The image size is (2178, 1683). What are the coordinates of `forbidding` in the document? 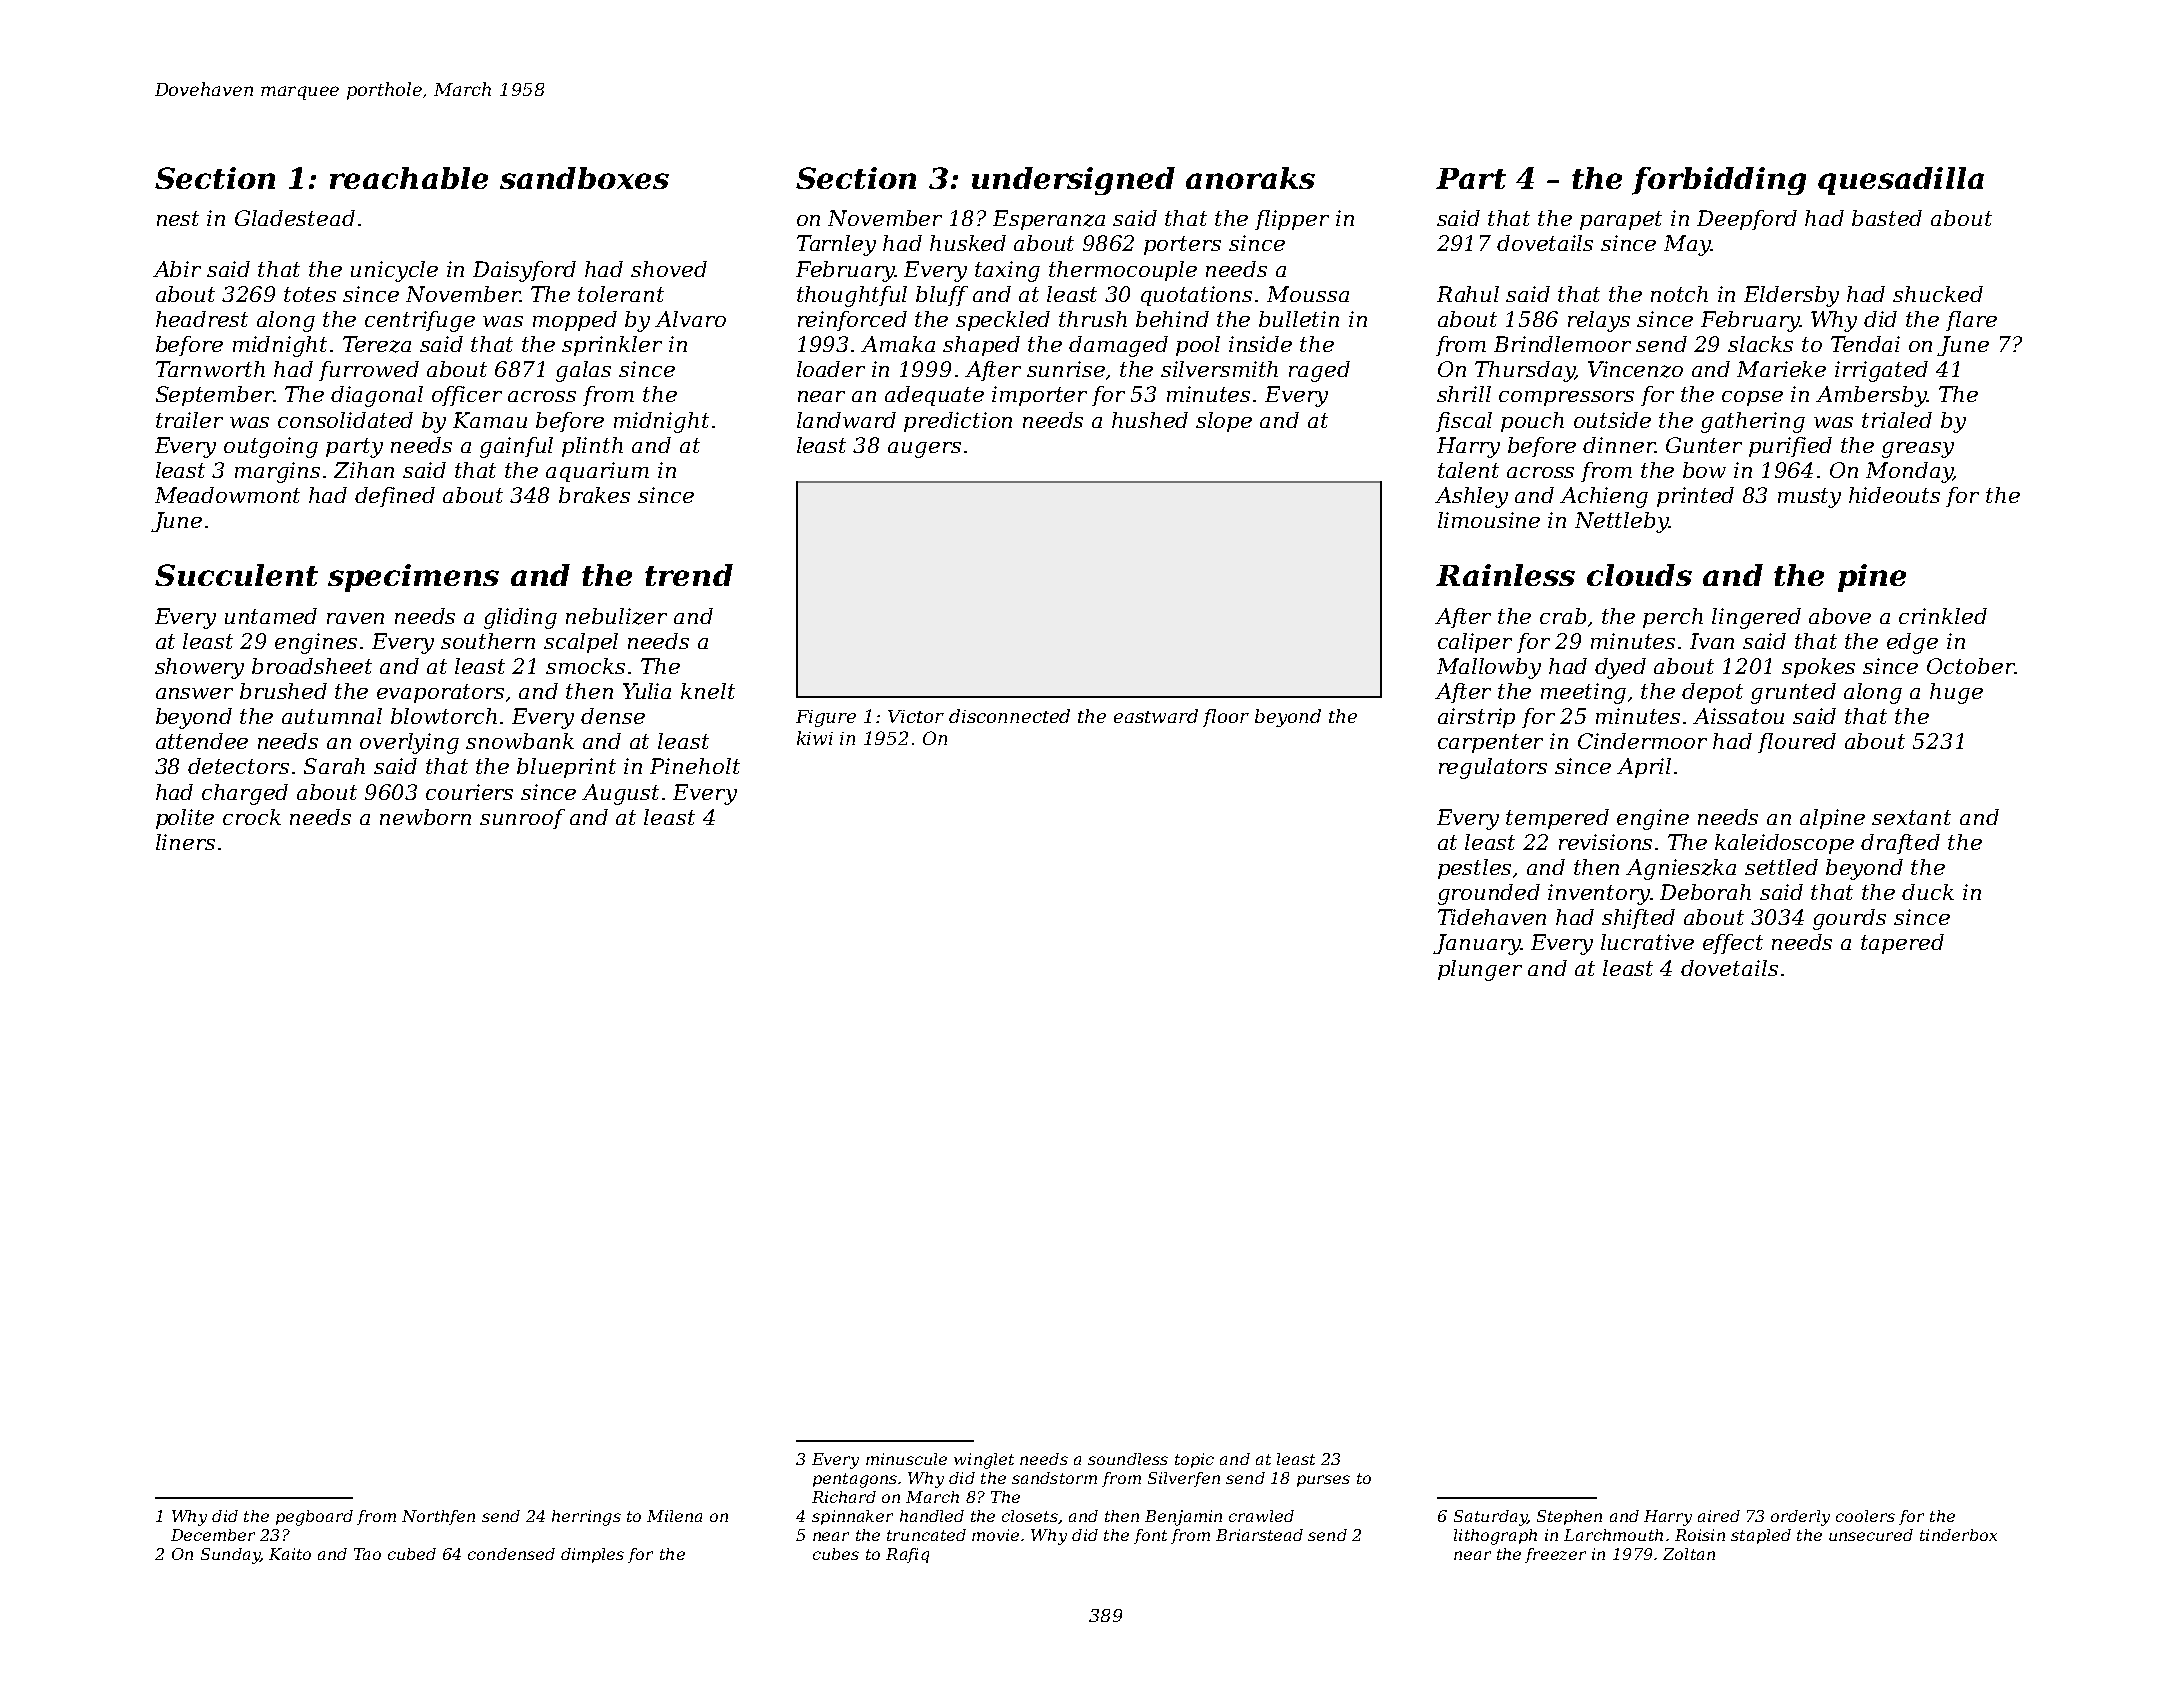 It's located at (1719, 181).
